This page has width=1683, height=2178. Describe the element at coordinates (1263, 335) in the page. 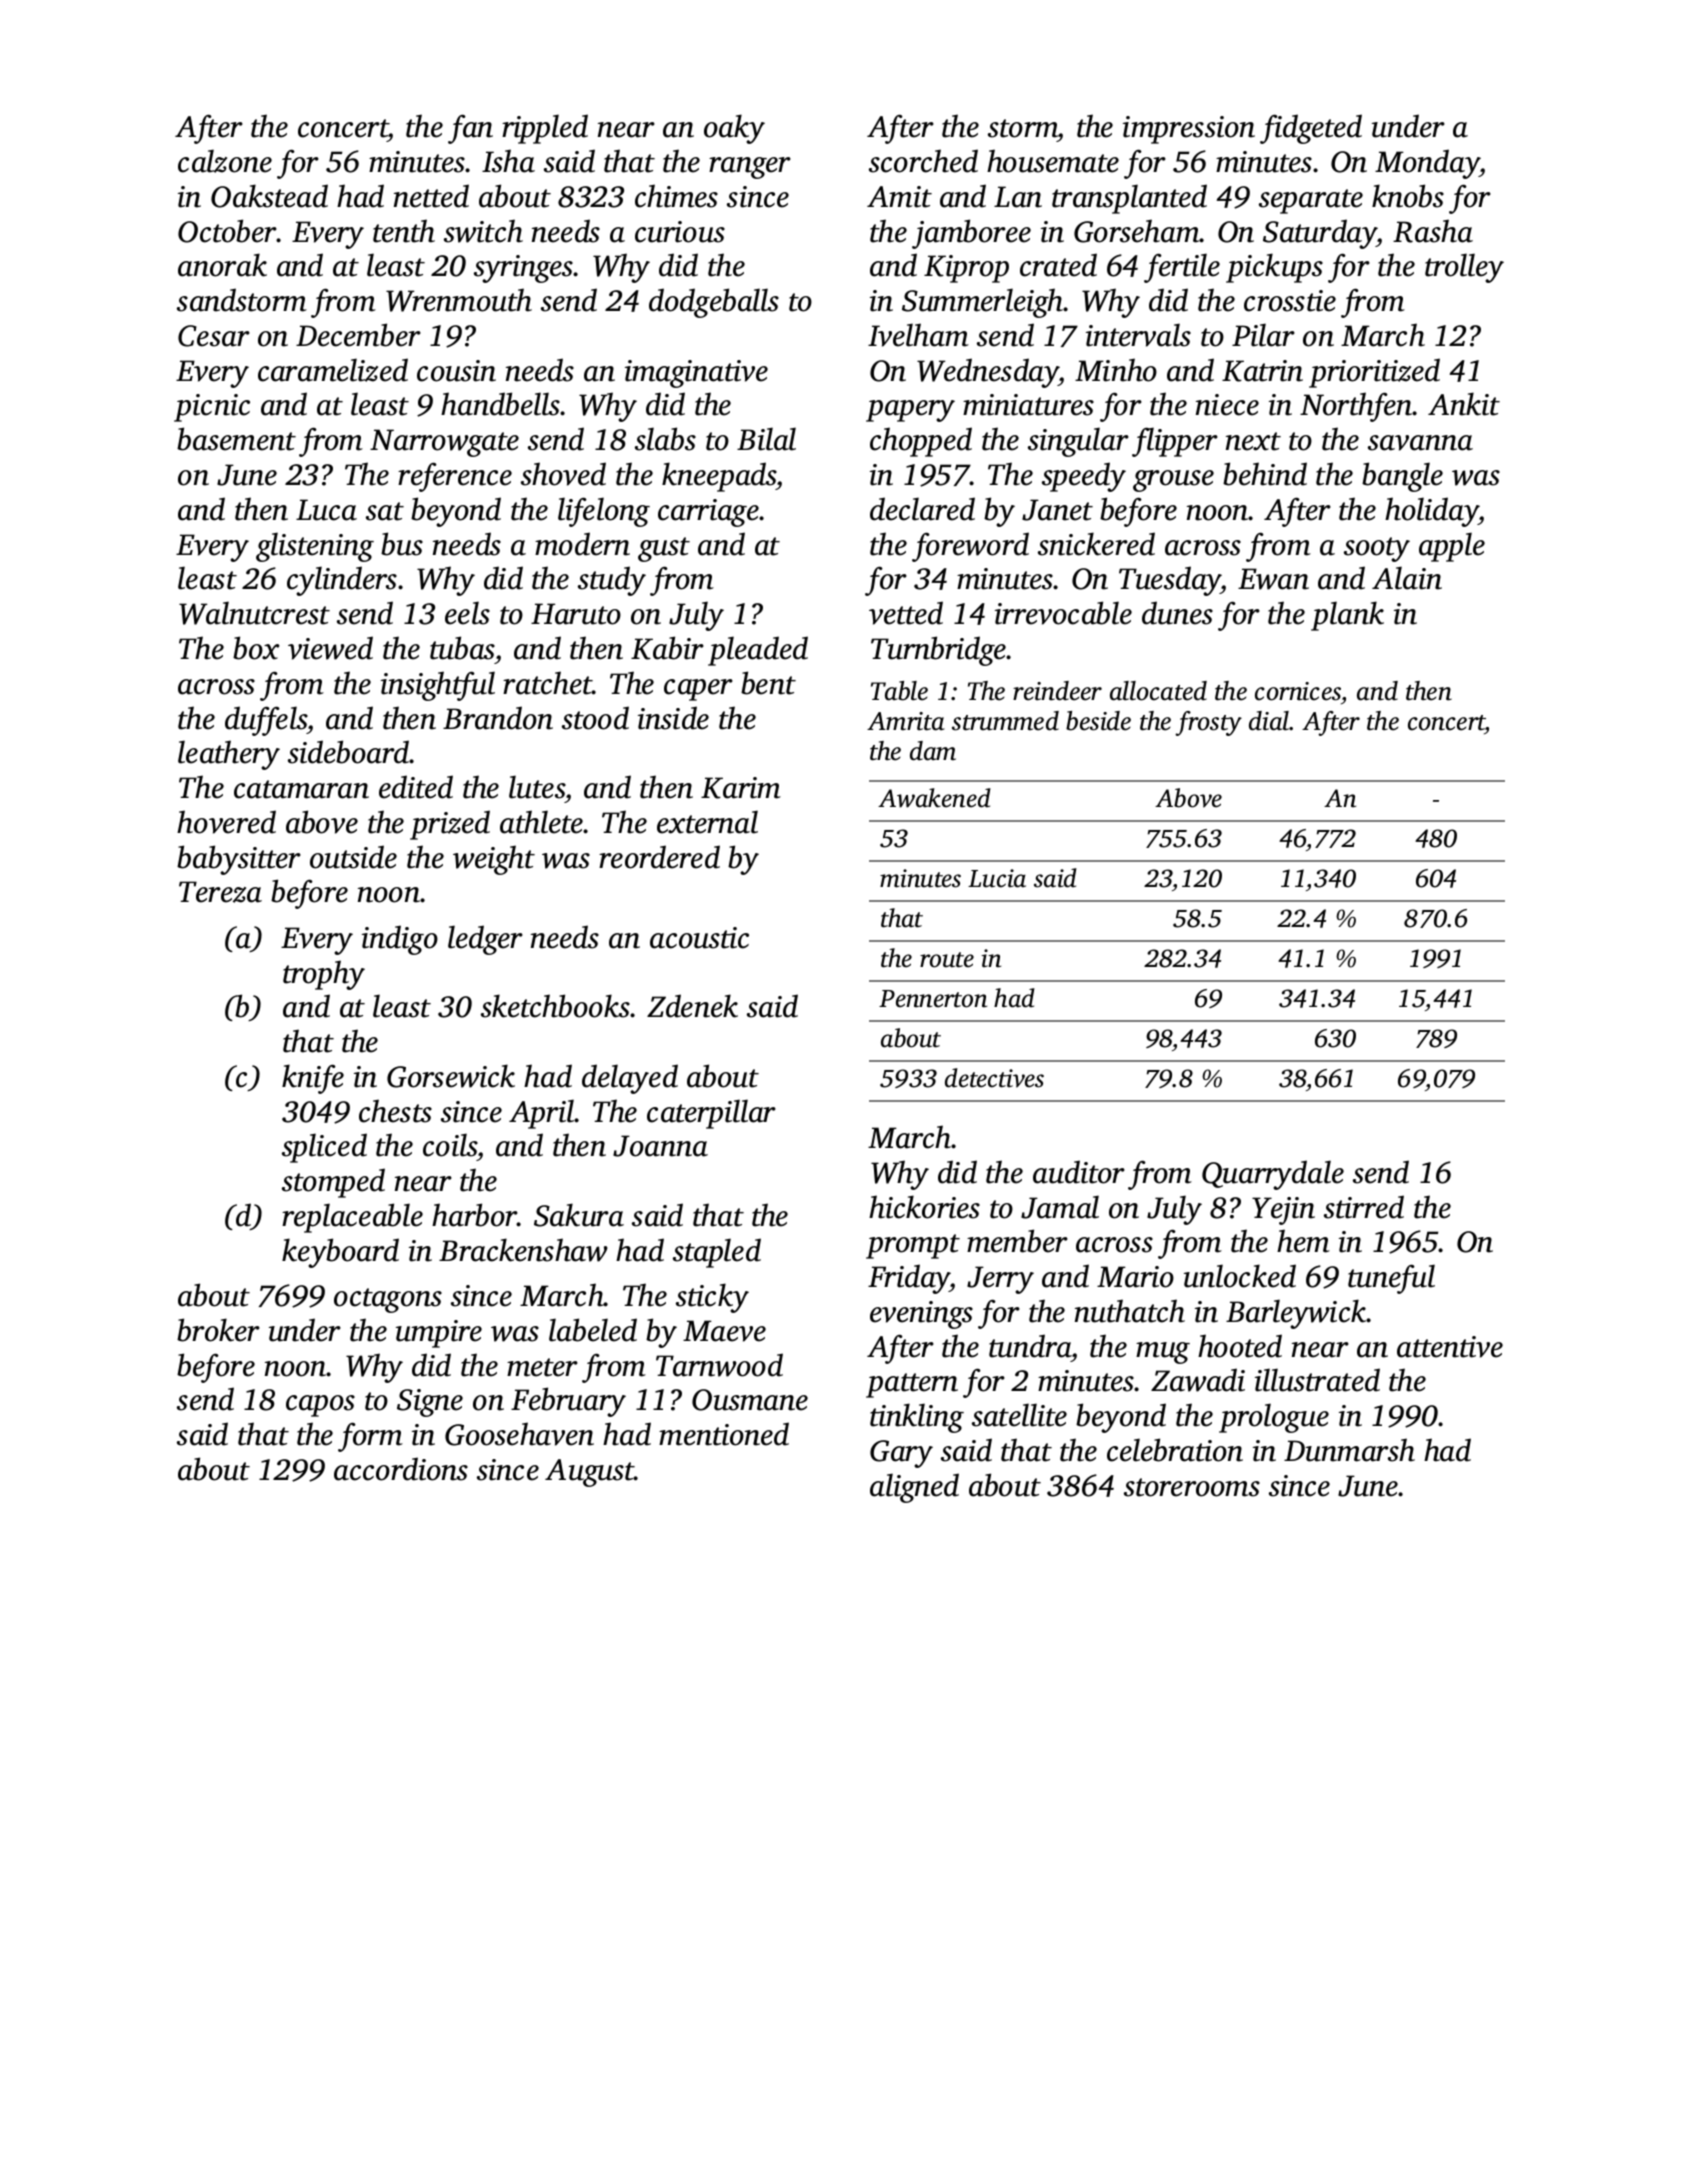

I see `Pilar` at that location.
